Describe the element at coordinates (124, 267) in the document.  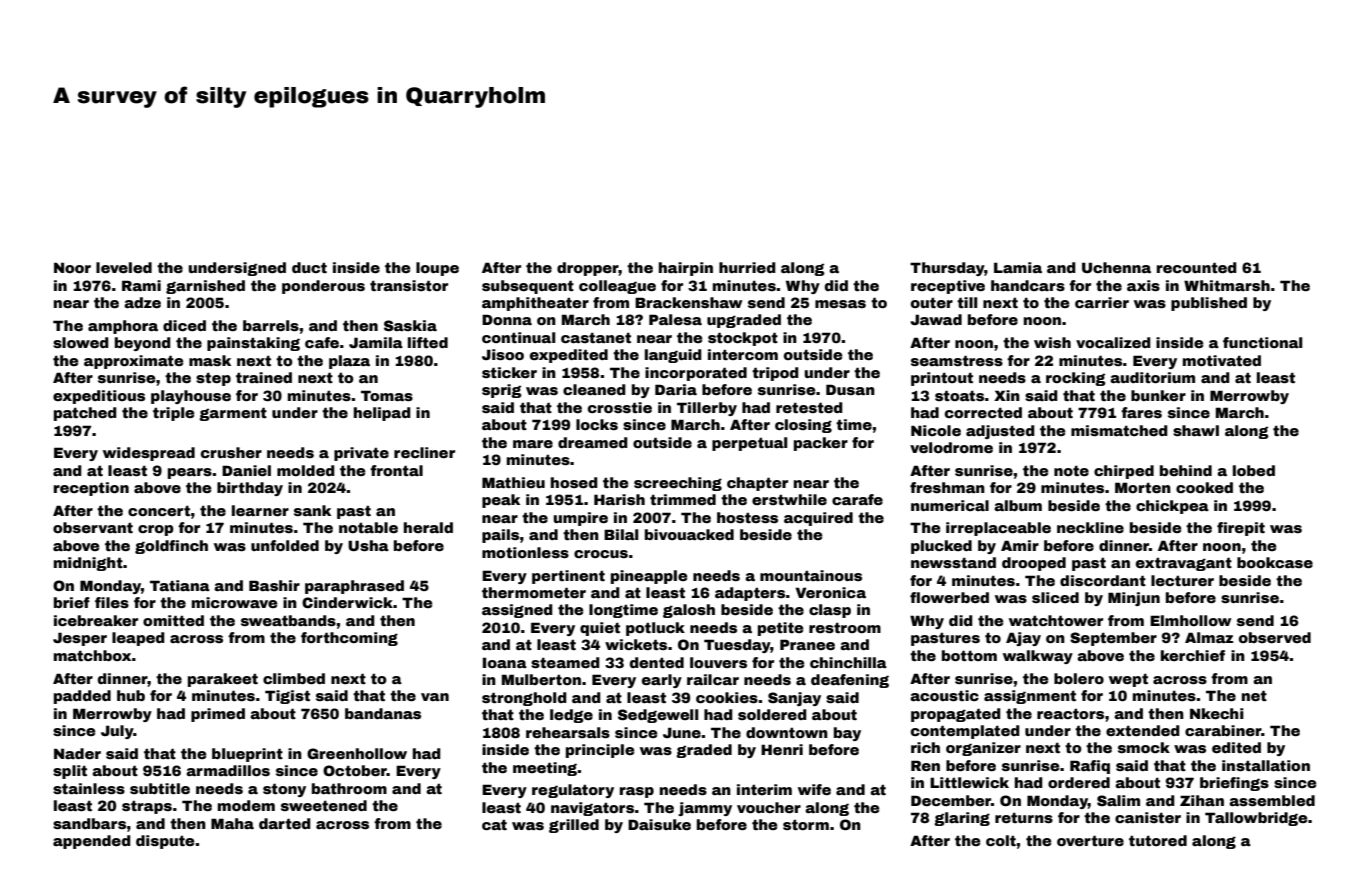
I see `leveled` at that location.
